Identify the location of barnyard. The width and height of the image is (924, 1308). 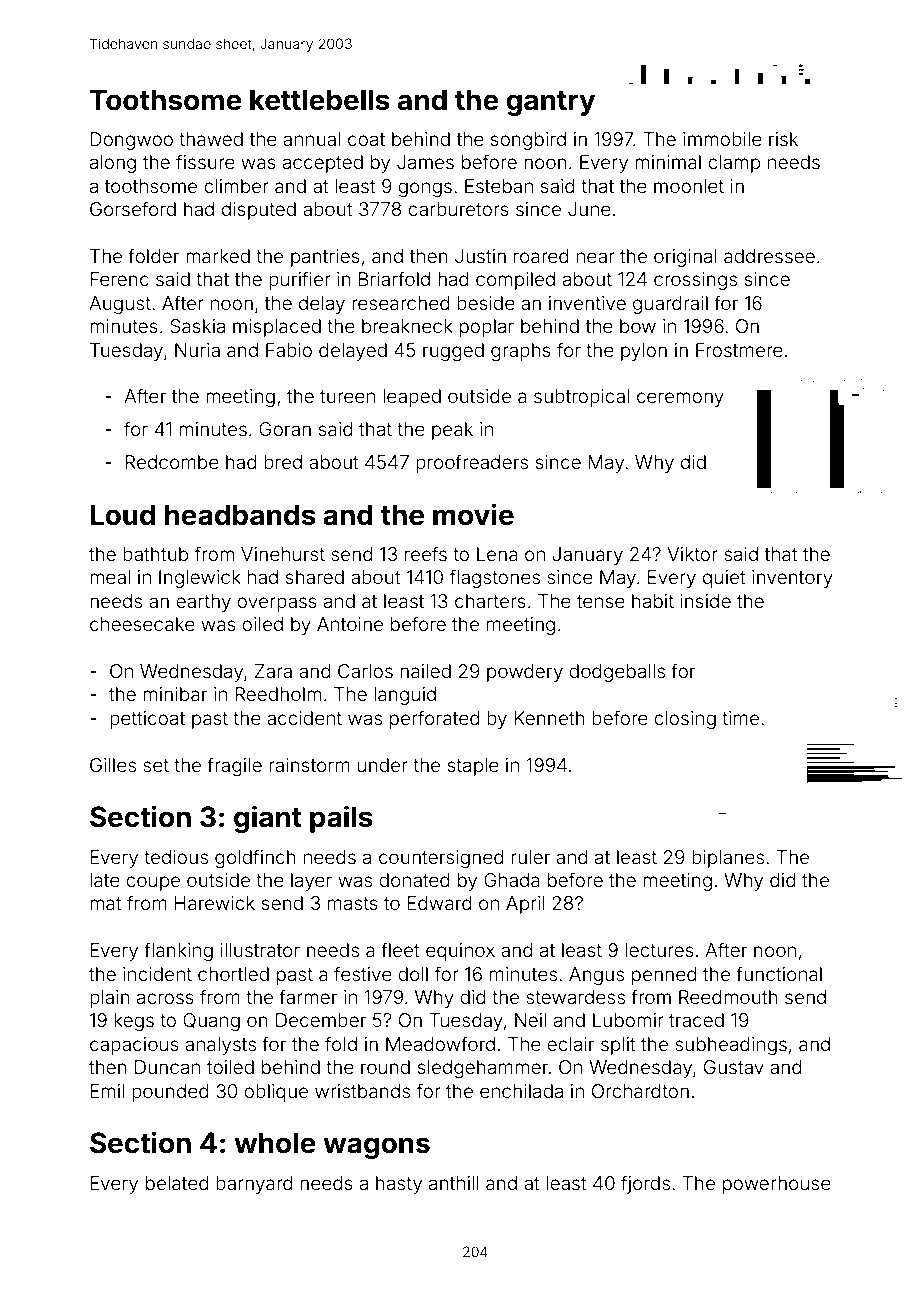
(254, 1185).
